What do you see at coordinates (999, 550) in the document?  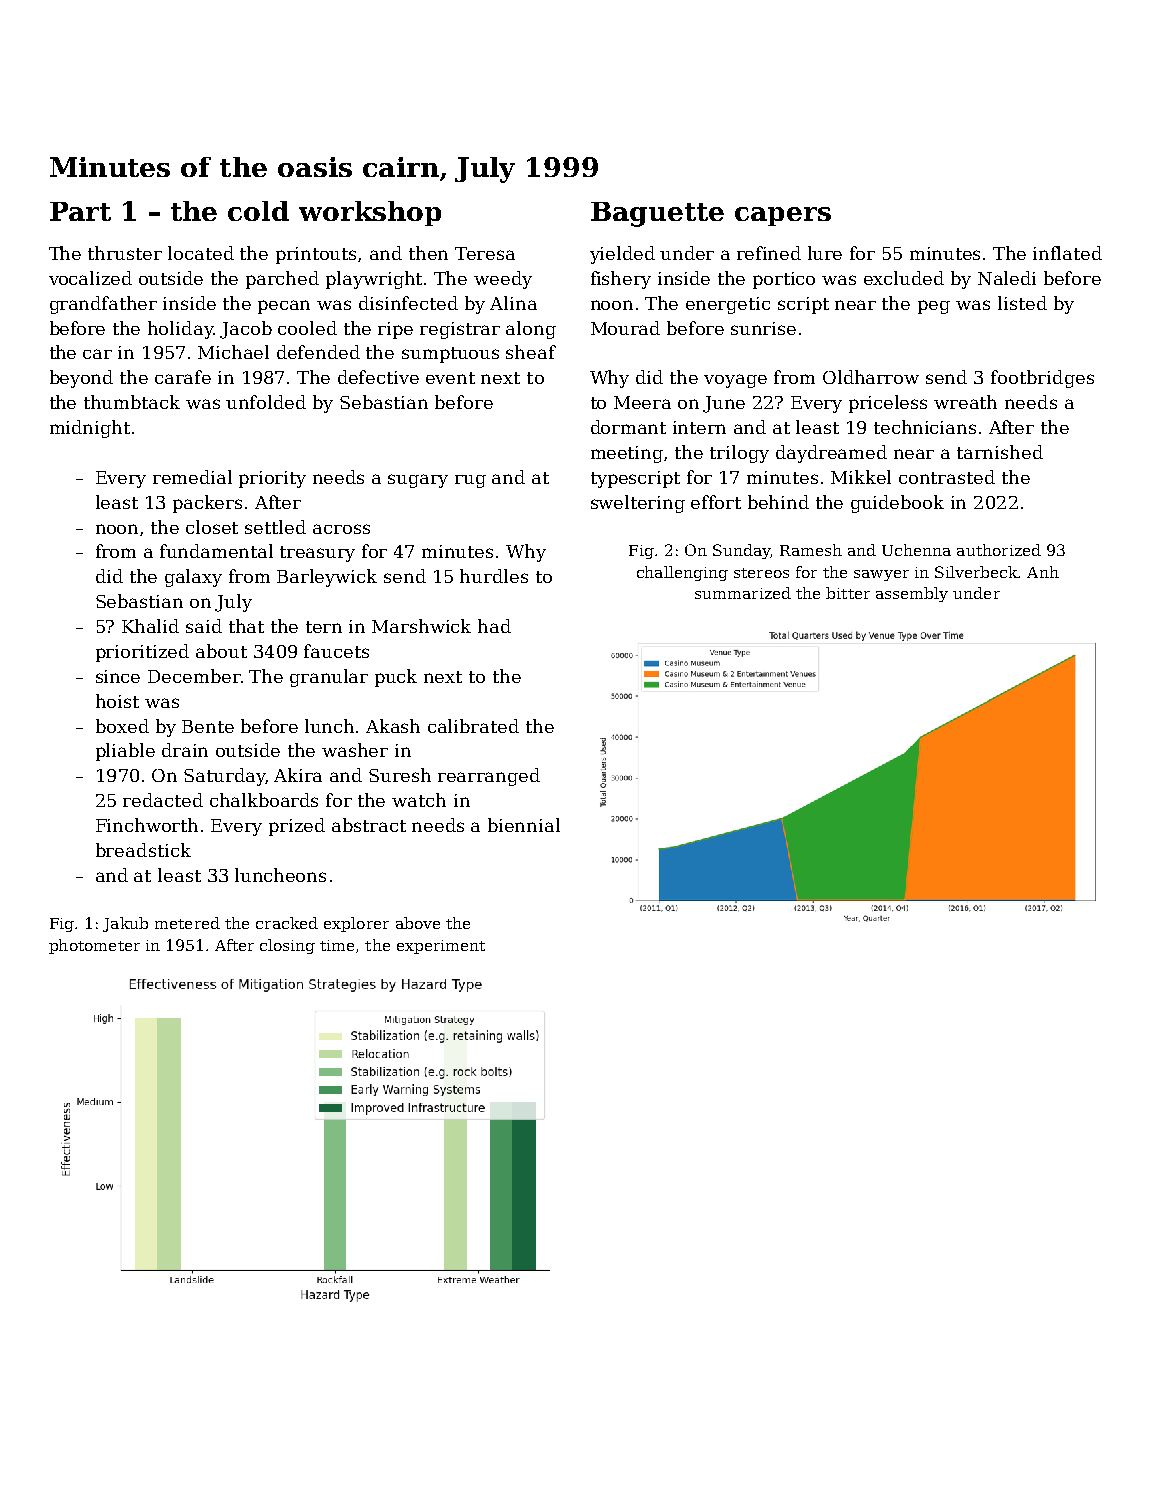 I see `authorized` at bounding box center [999, 550].
